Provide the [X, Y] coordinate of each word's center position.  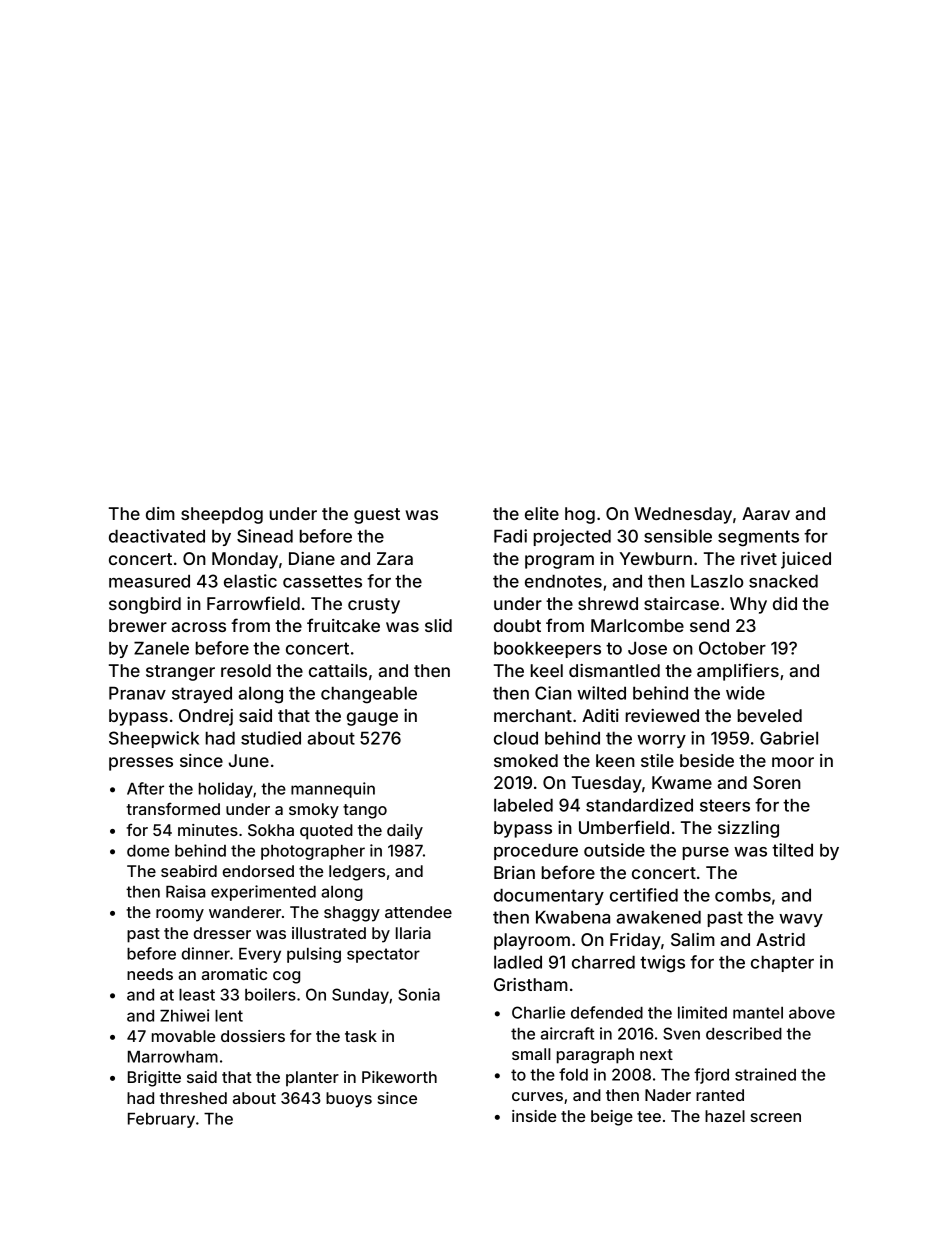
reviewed [662, 715]
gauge [372, 719]
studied [271, 738]
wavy [801, 920]
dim [160, 513]
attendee [418, 912]
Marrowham [173, 1057]
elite [542, 513]
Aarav [766, 513]
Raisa [185, 891]
